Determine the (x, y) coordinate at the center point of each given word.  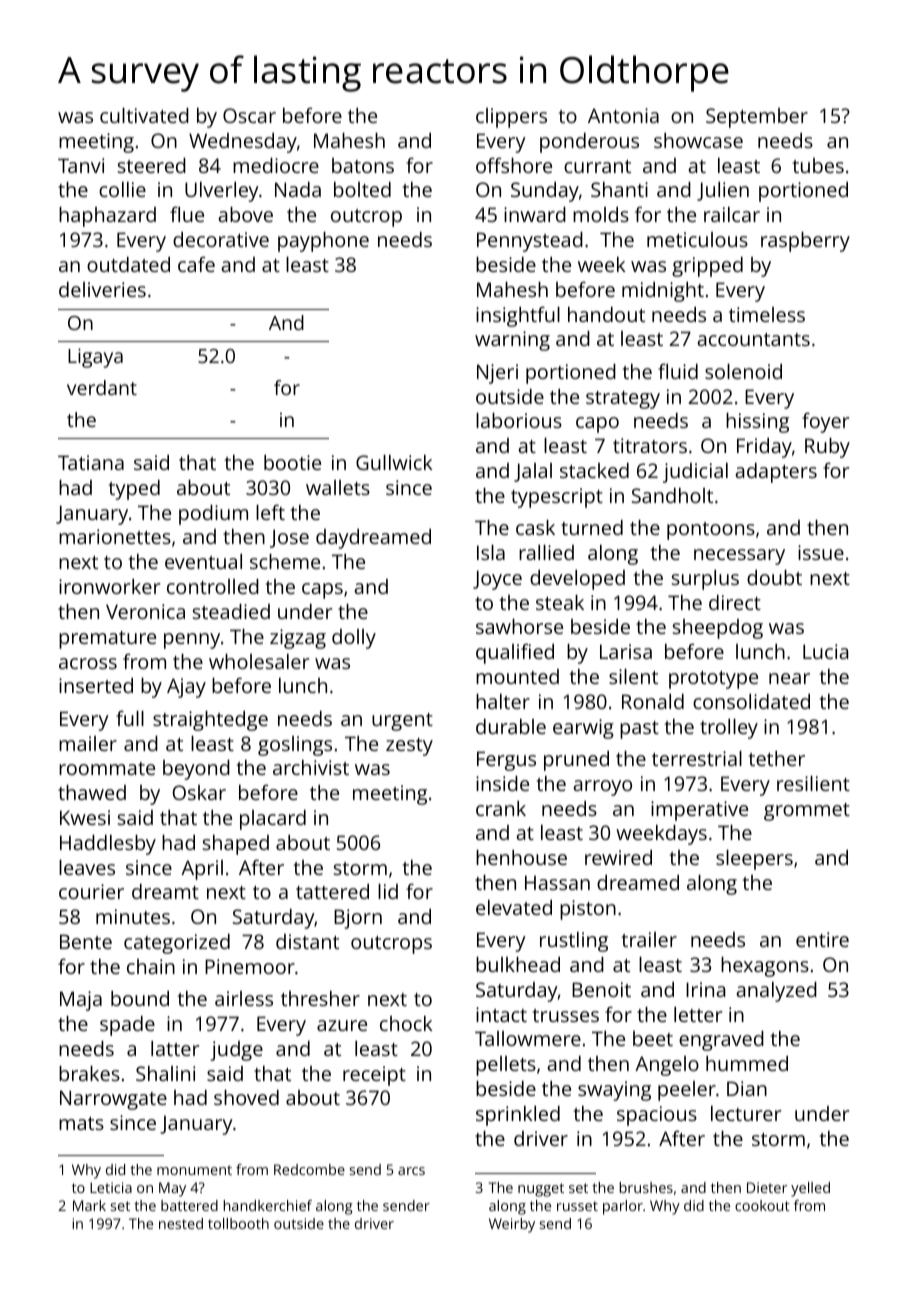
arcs (411, 1171)
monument (194, 1170)
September (757, 118)
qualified (515, 653)
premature (107, 640)
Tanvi (81, 165)
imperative (699, 811)
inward (535, 214)
